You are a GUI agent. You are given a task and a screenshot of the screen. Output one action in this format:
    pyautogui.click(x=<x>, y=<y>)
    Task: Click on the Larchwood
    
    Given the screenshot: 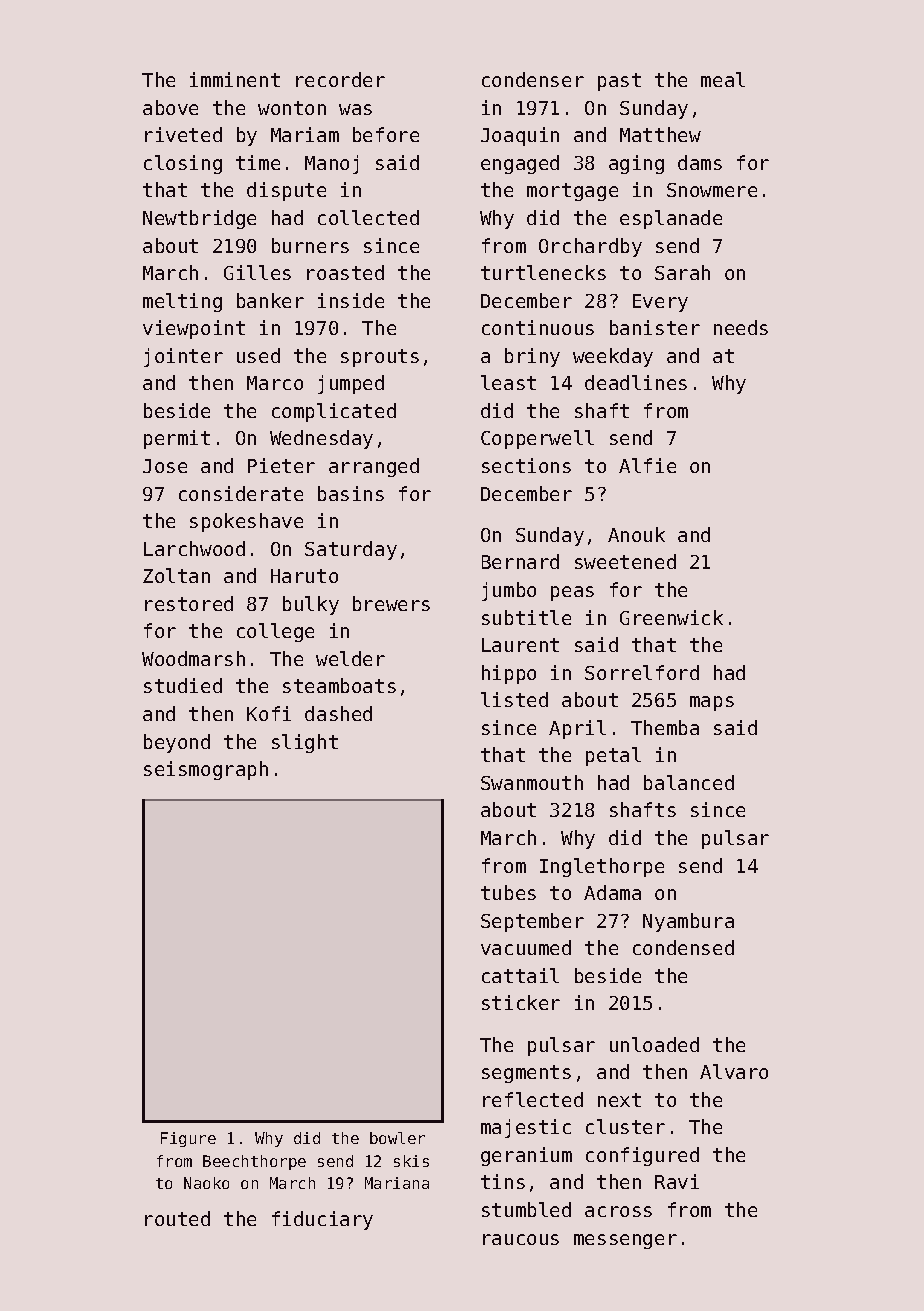 What is the action you would take?
    pyautogui.click(x=194, y=548)
